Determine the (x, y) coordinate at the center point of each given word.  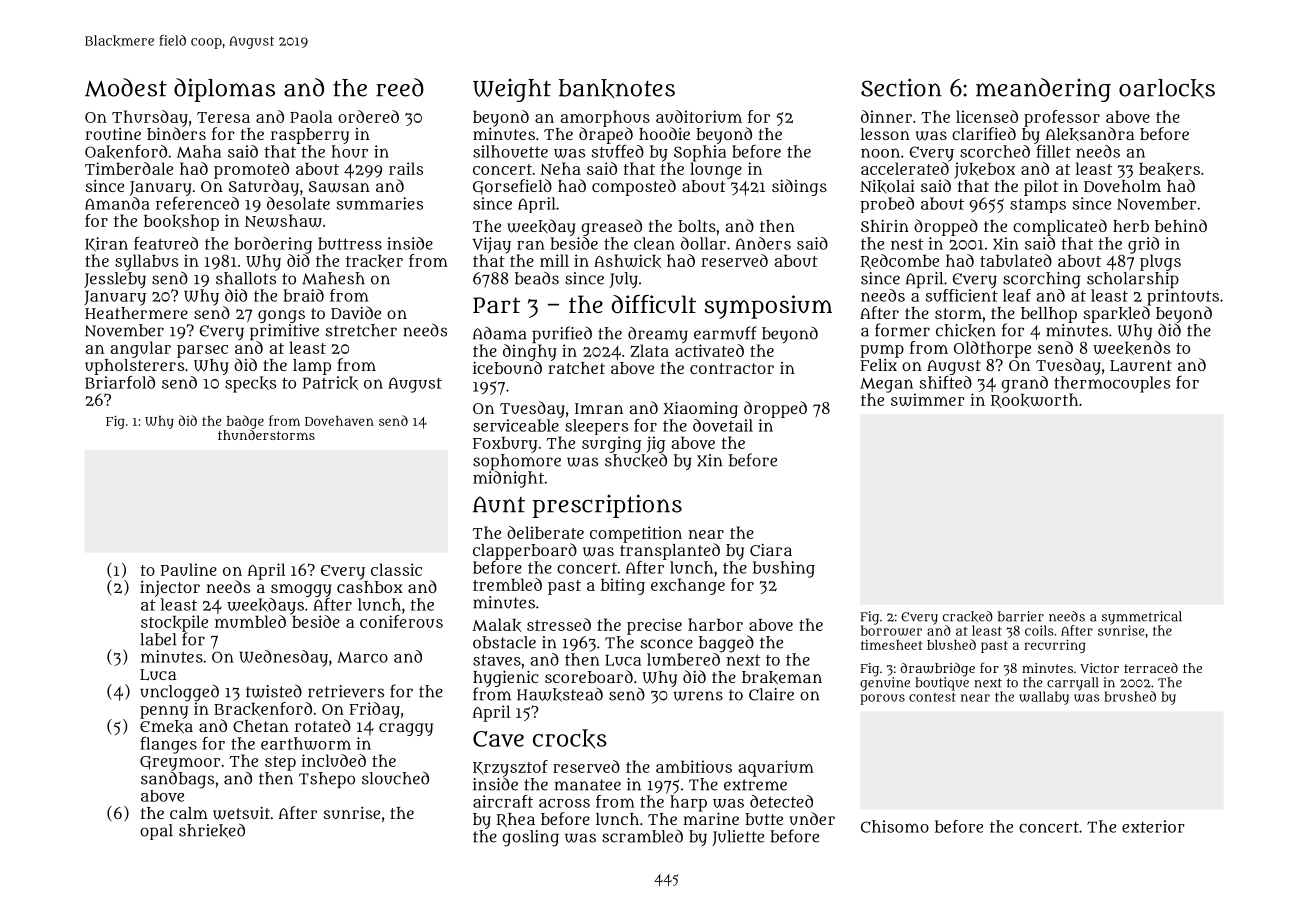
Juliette (738, 838)
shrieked (212, 830)
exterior (1153, 826)
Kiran (106, 244)
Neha (560, 168)
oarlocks (1167, 88)
